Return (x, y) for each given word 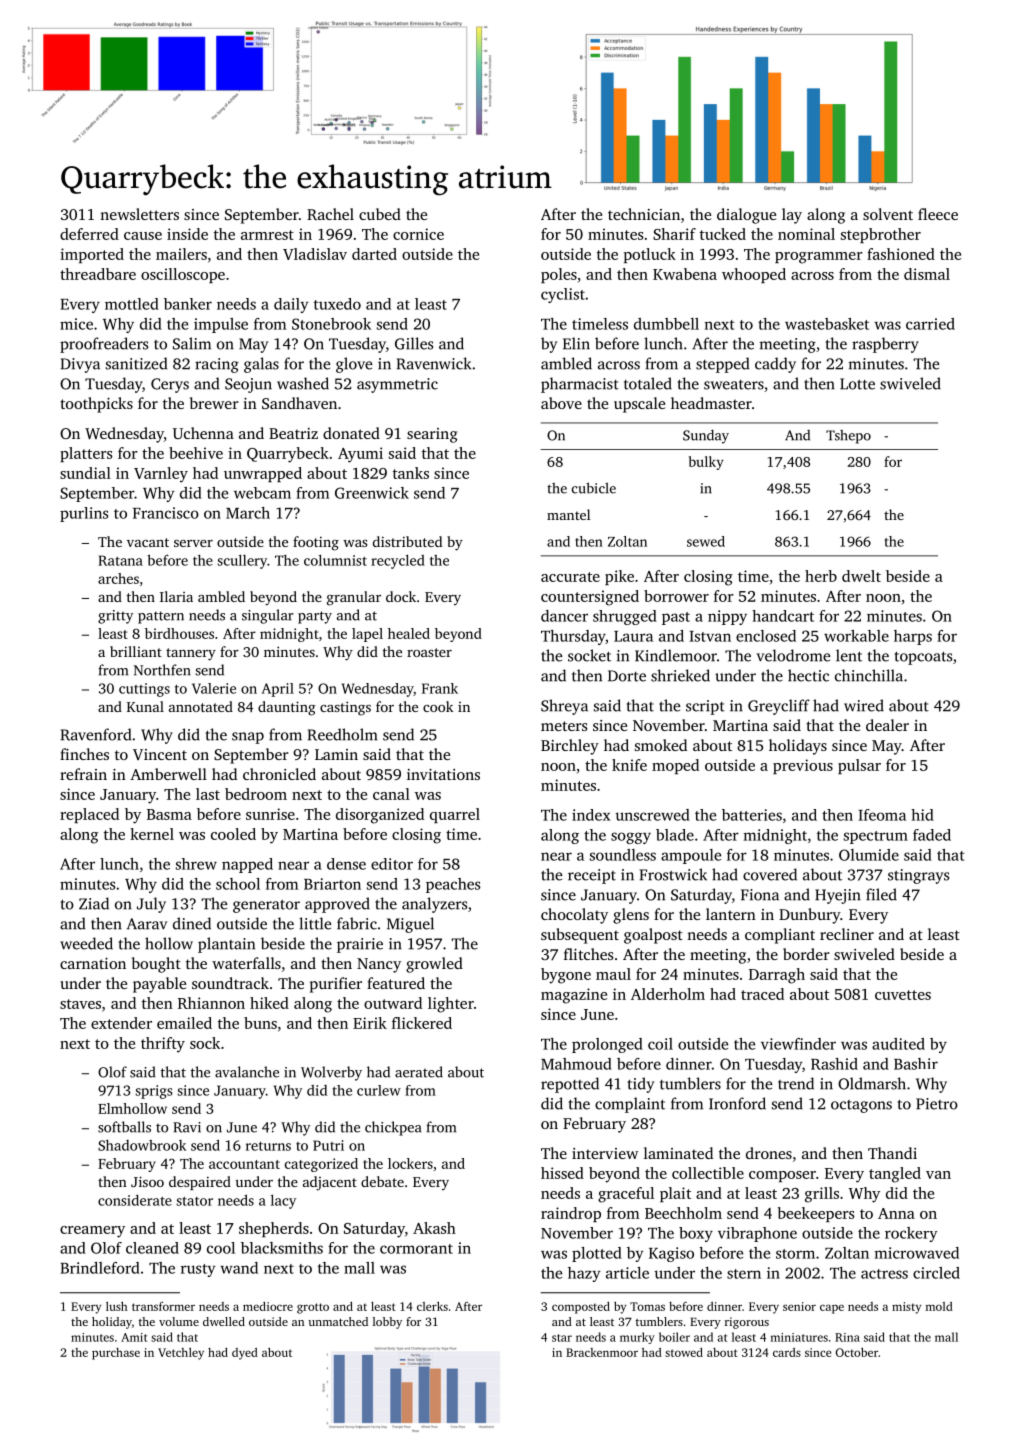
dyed (245, 1354)
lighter (451, 1005)
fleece (938, 214)
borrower (676, 596)
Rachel (330, 214)
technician (644, 214)
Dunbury (809, 916)
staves (80, 1004)
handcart (783, 616)
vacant (148, 542)
